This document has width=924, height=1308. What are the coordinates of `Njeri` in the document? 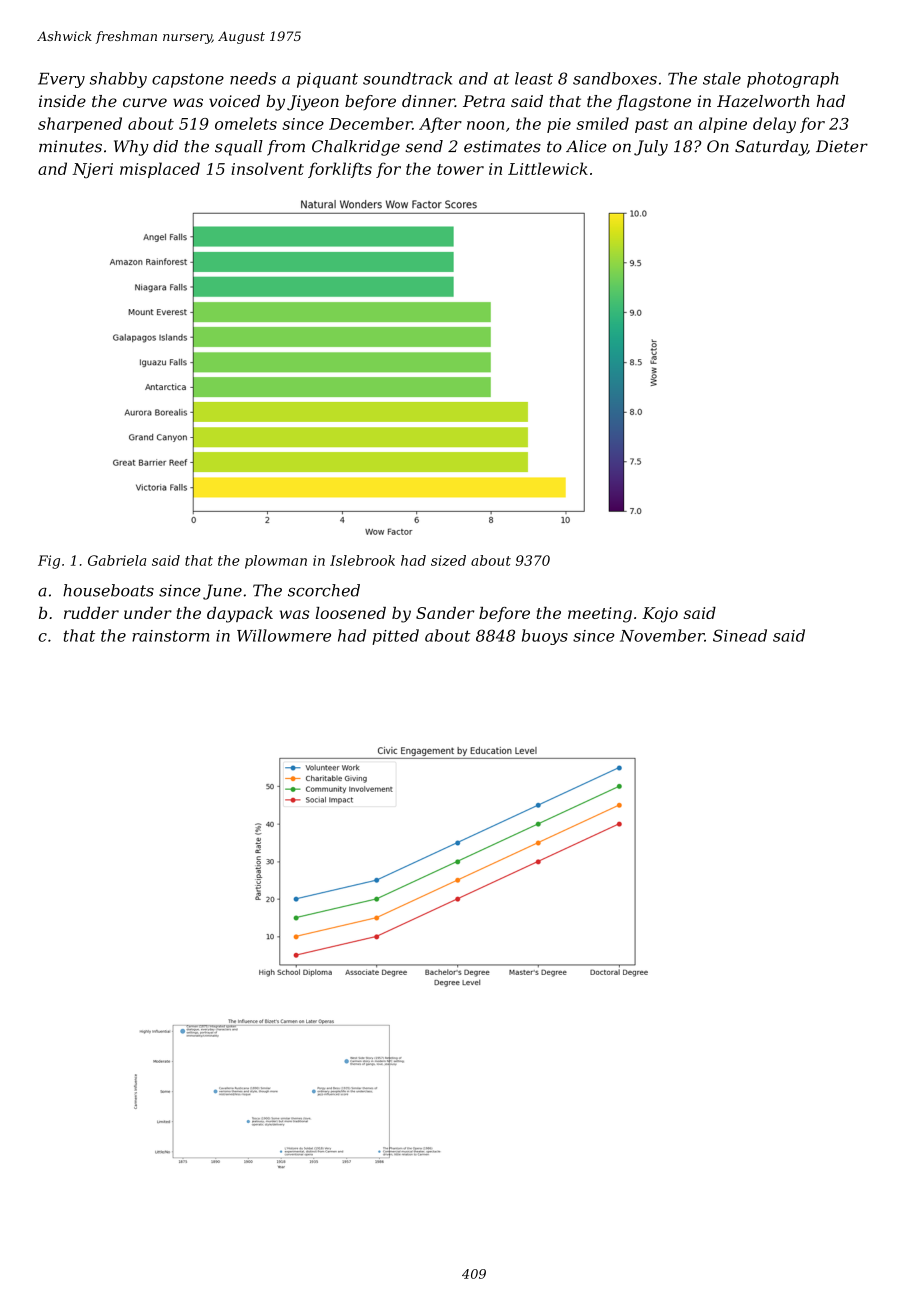 It's located at (92, 170).
